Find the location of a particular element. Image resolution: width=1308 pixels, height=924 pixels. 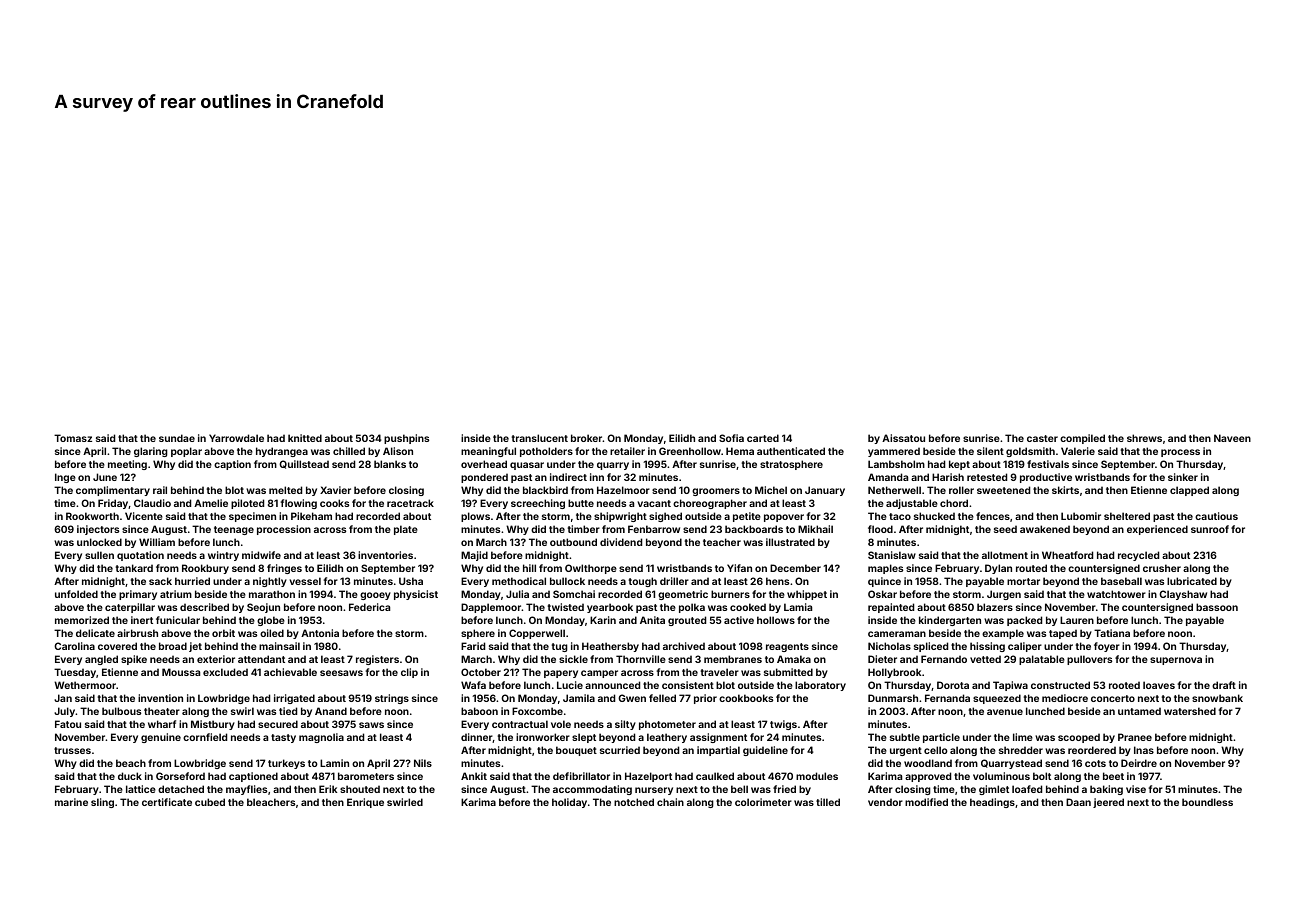

quince is located at coordinates (884, 582).
